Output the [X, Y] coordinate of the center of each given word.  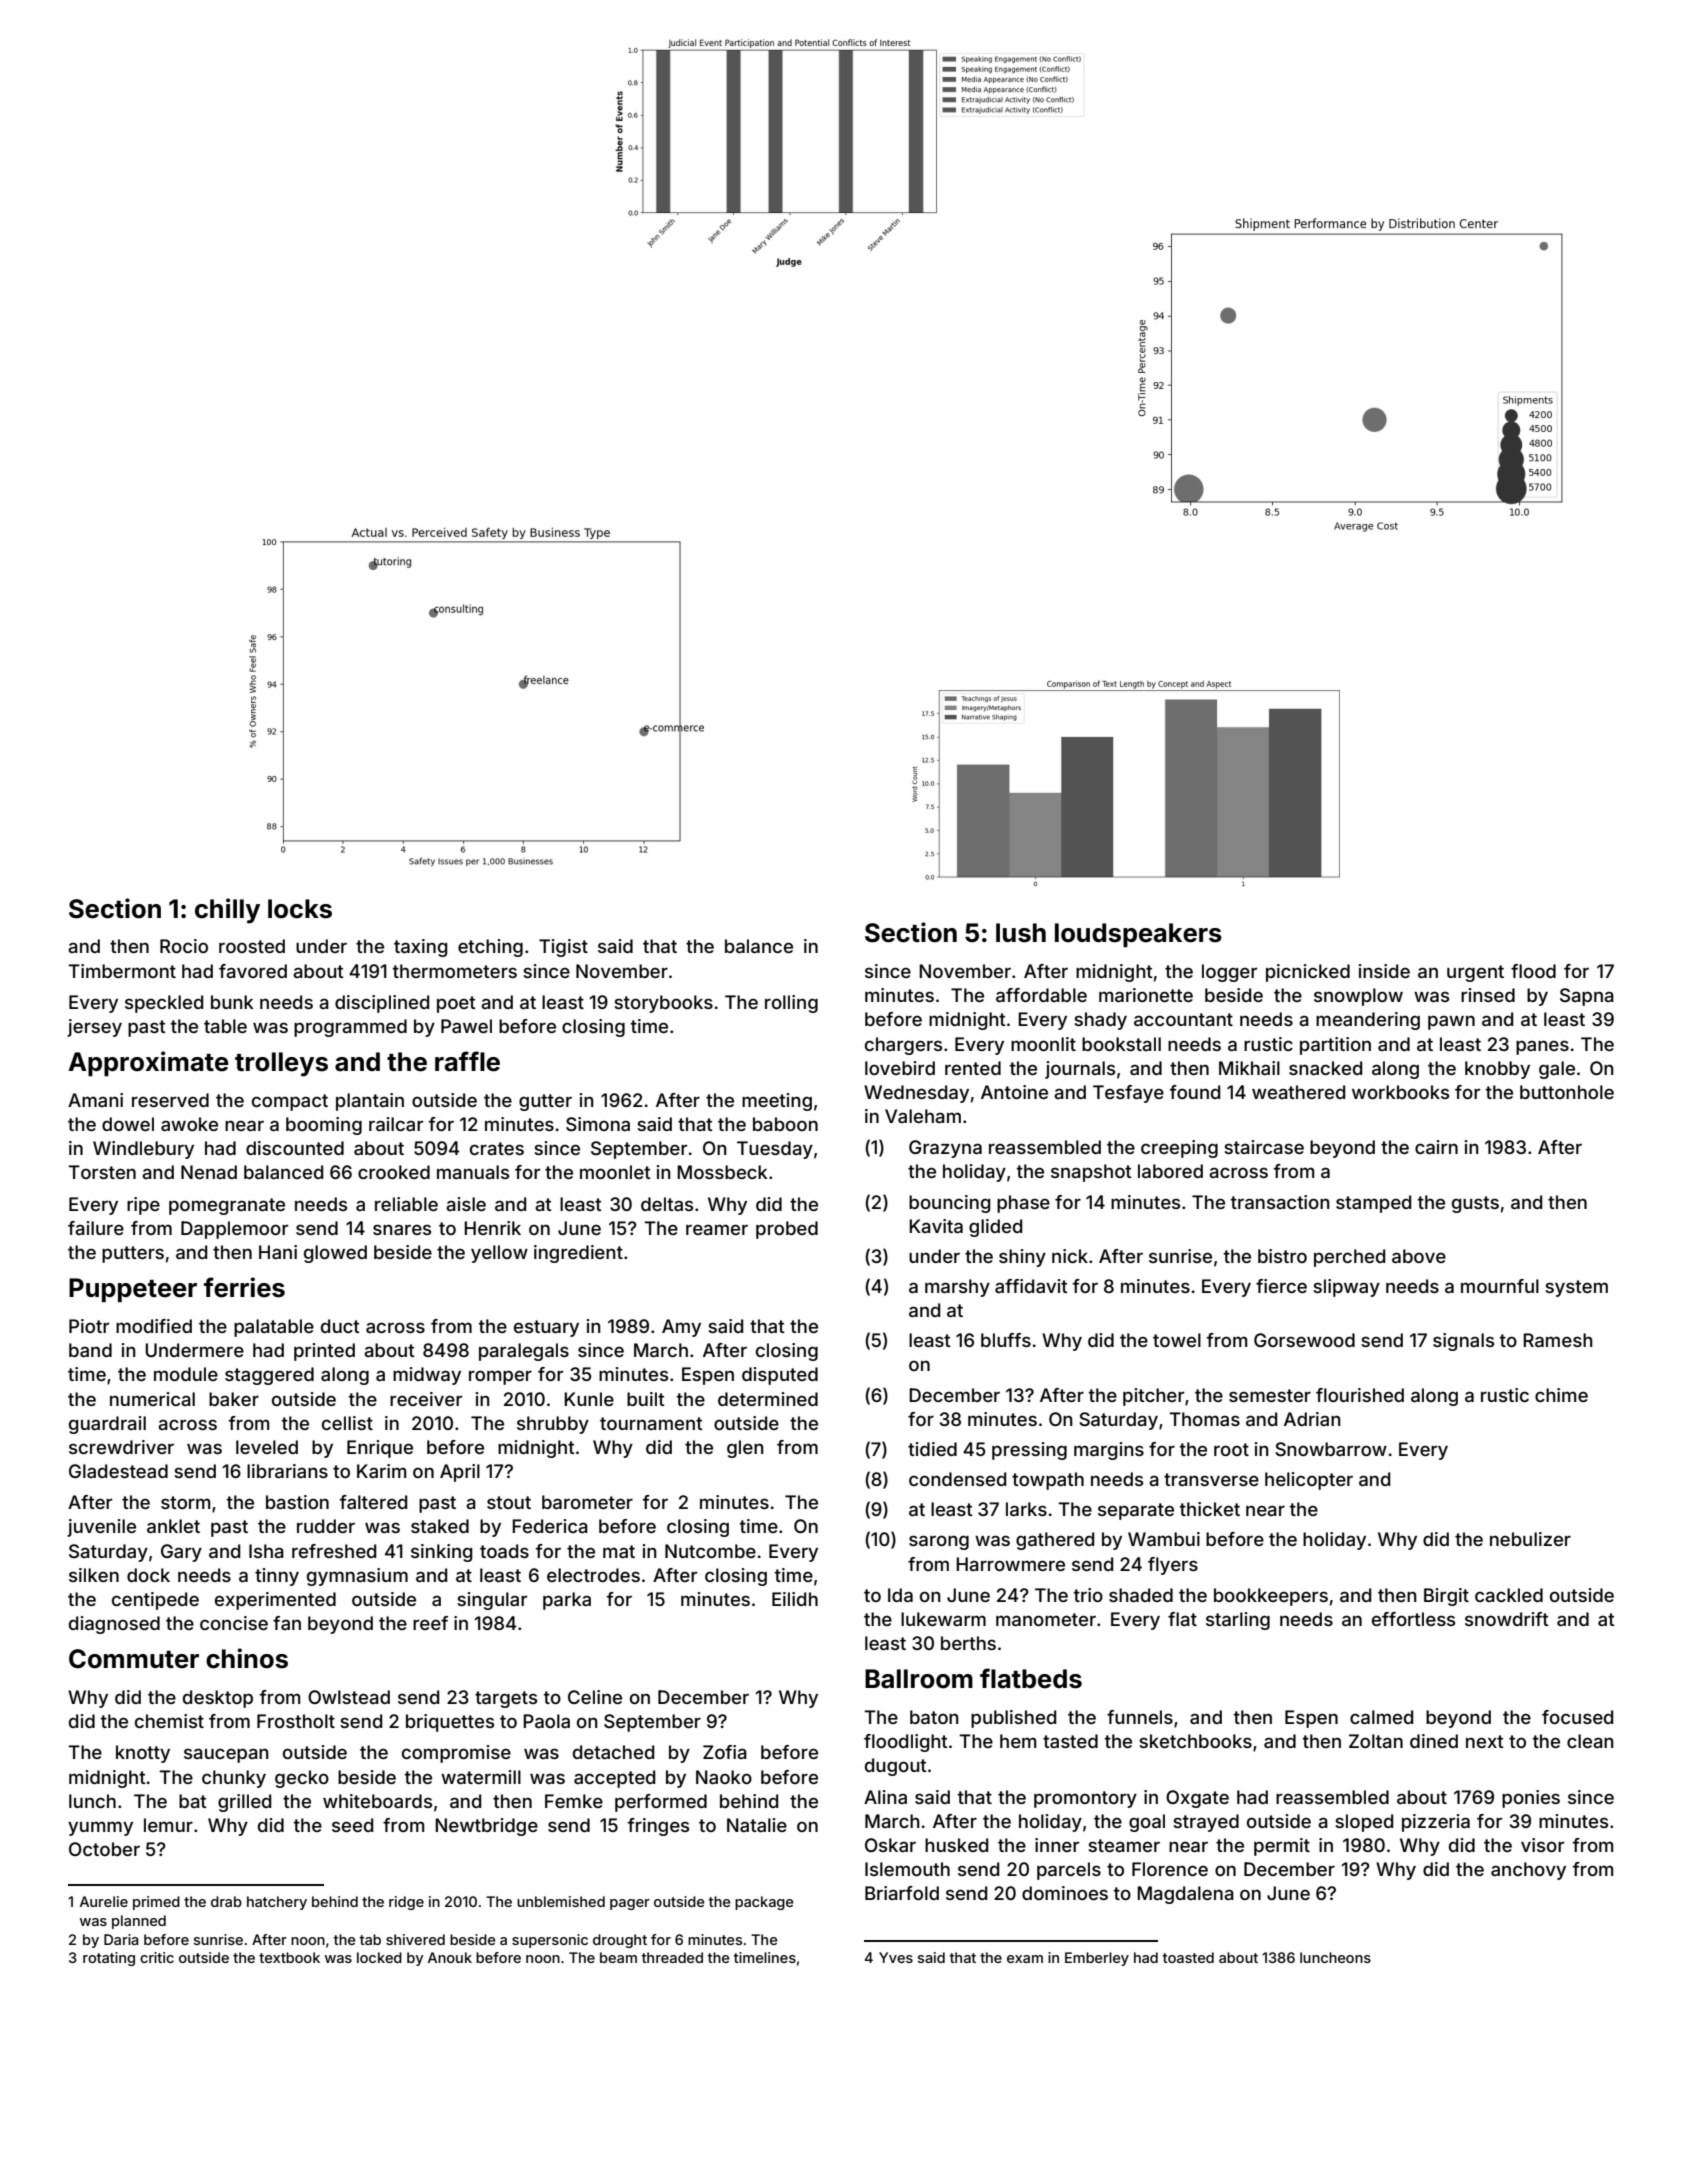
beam [618, 1957]
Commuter [134, 1659]
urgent [1475, 973]
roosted [252, 946]
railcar [396, 1124]
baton [934, 1717]
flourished [1360, 1395]
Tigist [563, 948]
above [1419, 1256]
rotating [109, 1959]
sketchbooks [1195, 1741]
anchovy [1528, 1871]
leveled [267, 1447]
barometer [587, 1502]
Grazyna [945, 1149]
